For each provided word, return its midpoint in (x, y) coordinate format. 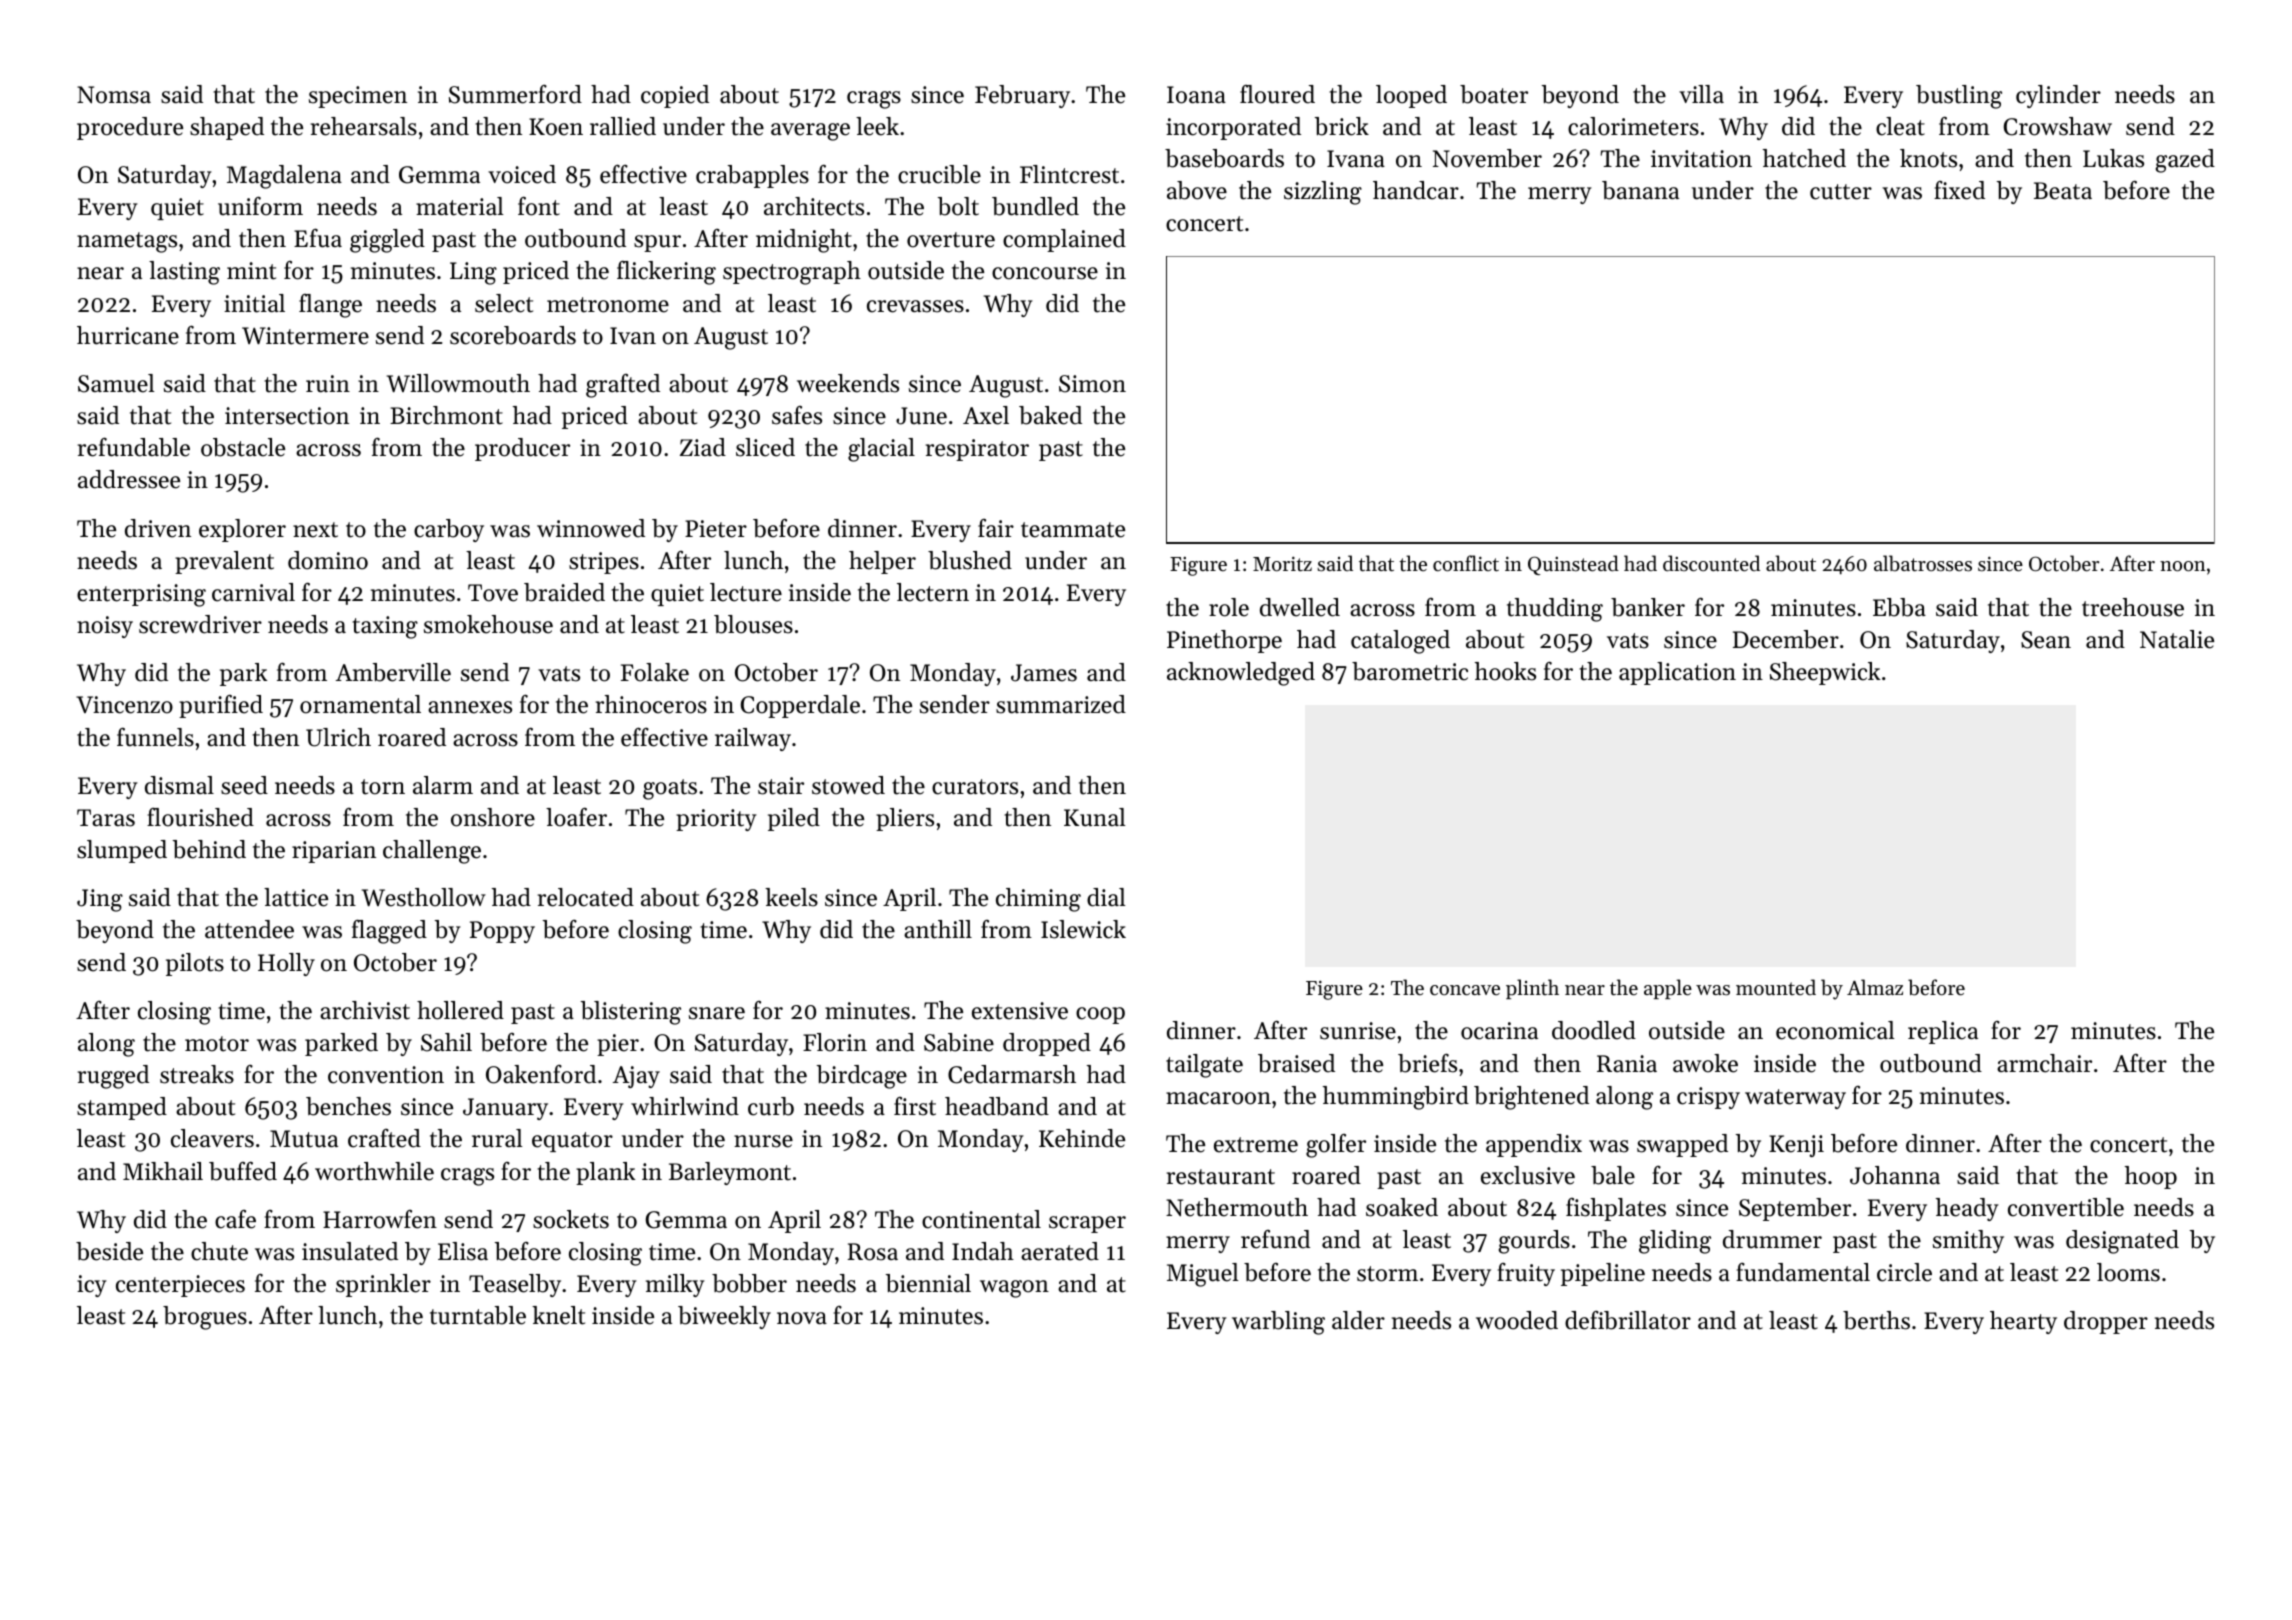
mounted (1776, 987)
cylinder (2058, 96)
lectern (933, 592)
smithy (1968, 1241)
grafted (623, 386)
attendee (249, 929)
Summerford (515, 94)
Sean (2046, 640)
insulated (350, 1251)
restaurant (1221, 1177)
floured (1277, 94)
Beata (2063, 191)
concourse (1045, 273)
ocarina (1499, 1031)
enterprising (141, 595)
